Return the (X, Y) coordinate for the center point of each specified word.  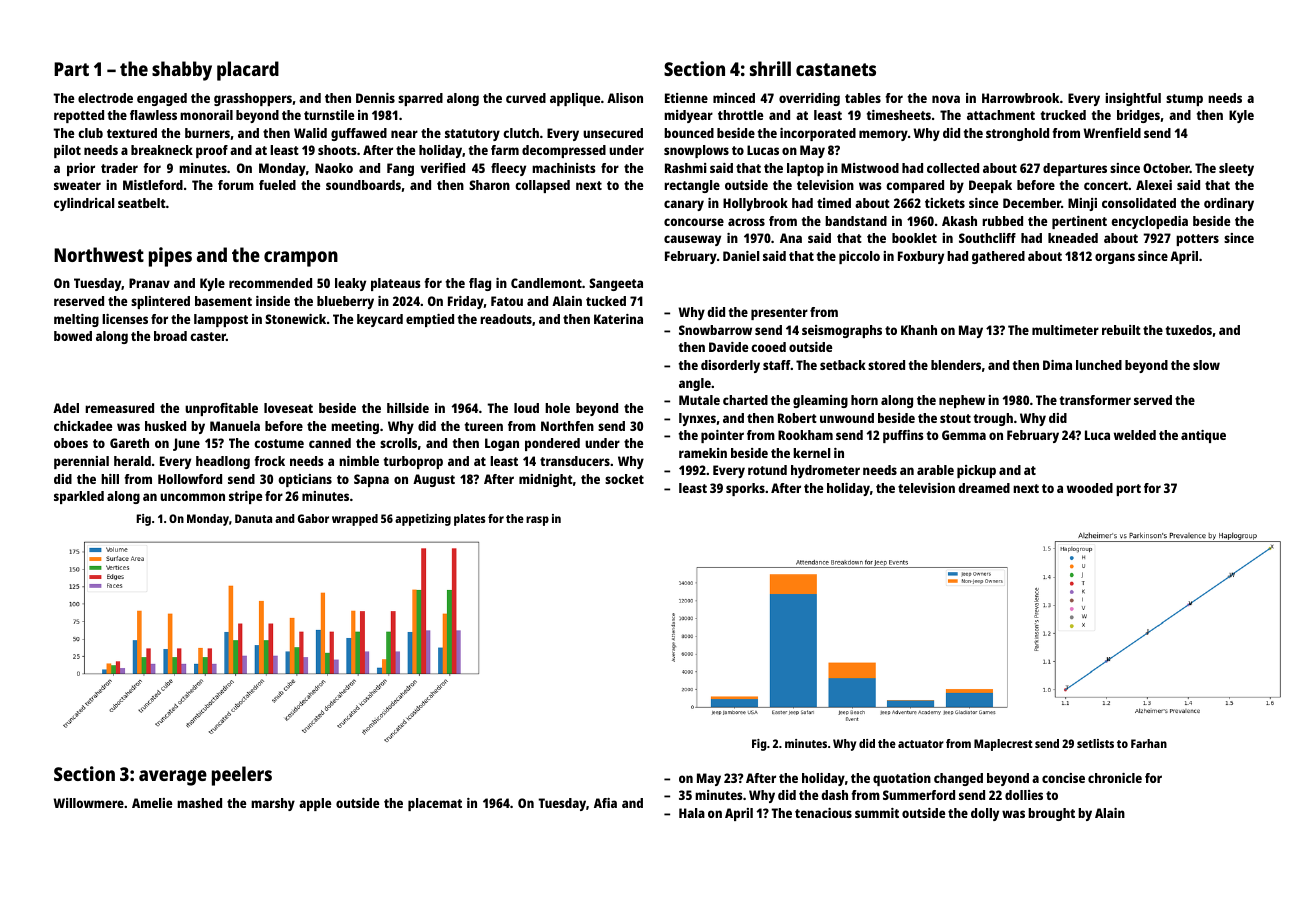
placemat (435, 804)
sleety (1236, 169)
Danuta (253, 518)
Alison (625, 98)
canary (684, 205)
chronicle (1115, 778)
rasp (537, 521)
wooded (1090, 488)
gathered (998, 257)
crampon (301, 259)
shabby (182, 71)
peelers (242, 776)
